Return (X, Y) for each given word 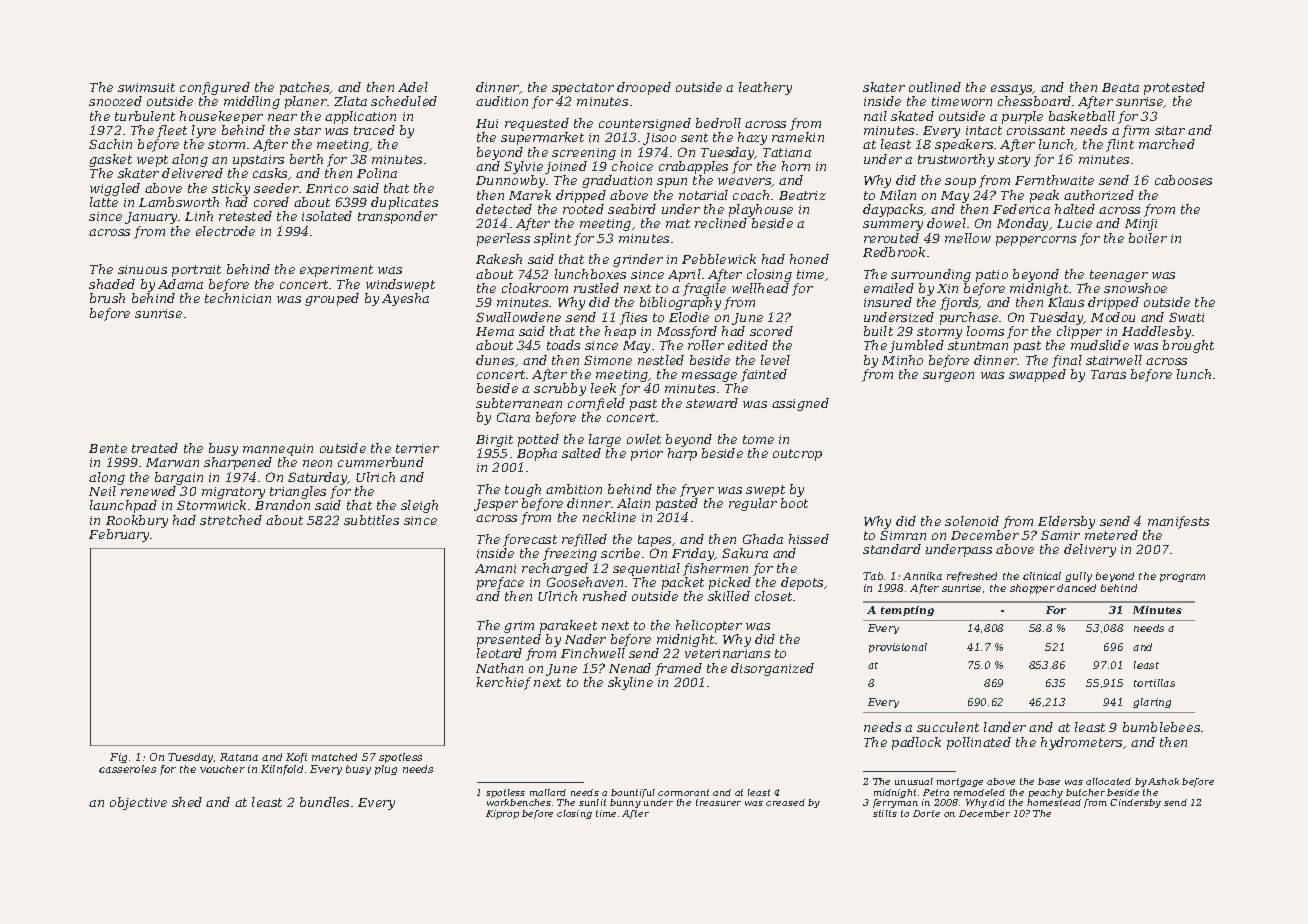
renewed (148, 491)
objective (138, 803)
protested (1174, 88)
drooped (644, 88)
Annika (922, 576)
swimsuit (146, 87)
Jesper (496, 505)
